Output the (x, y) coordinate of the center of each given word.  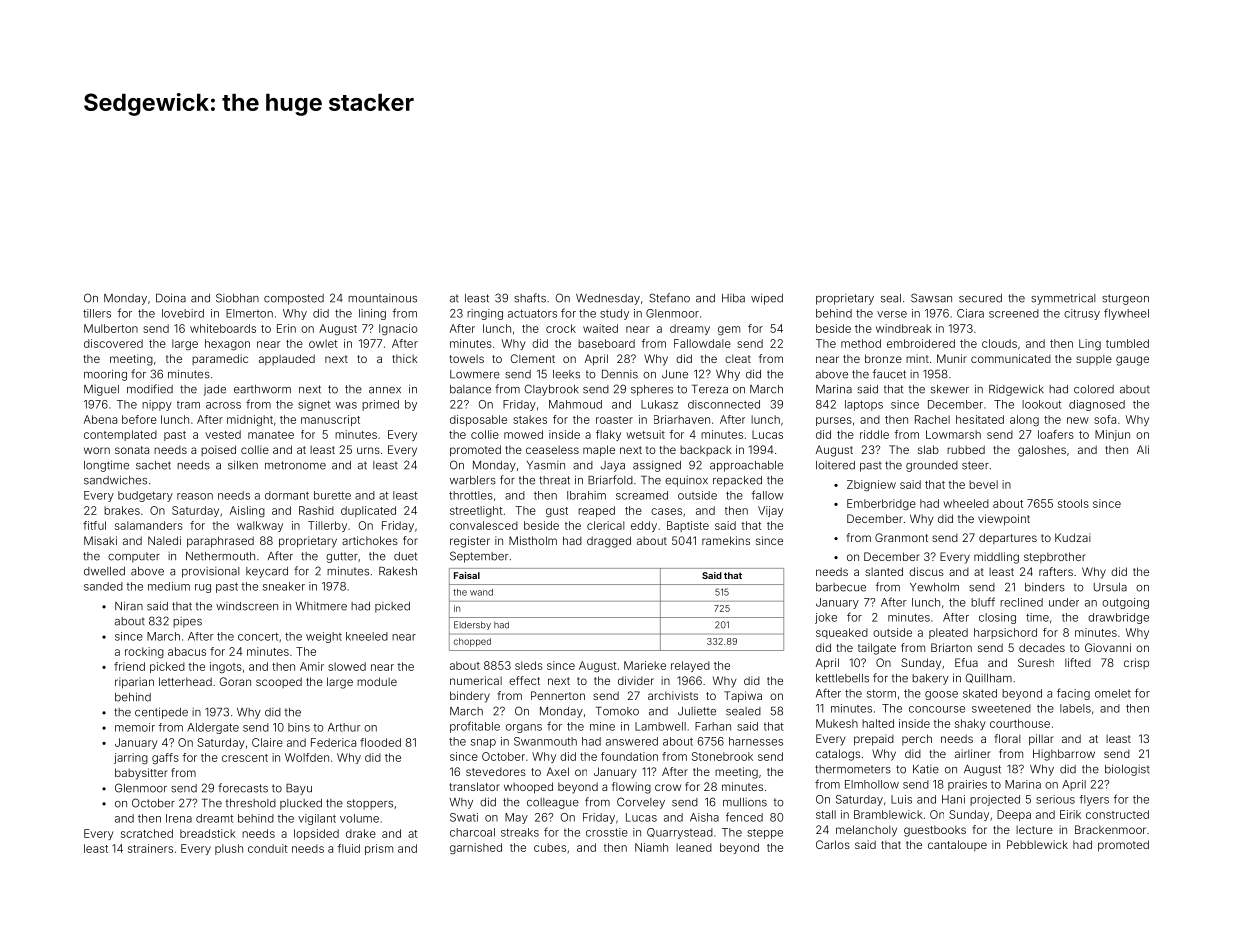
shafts (530, 298)
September (479, 557)
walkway (260, 526)
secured (980, 298)
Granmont (901, 537)
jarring (131, 759)
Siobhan (237, 298)
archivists (673, 695)
